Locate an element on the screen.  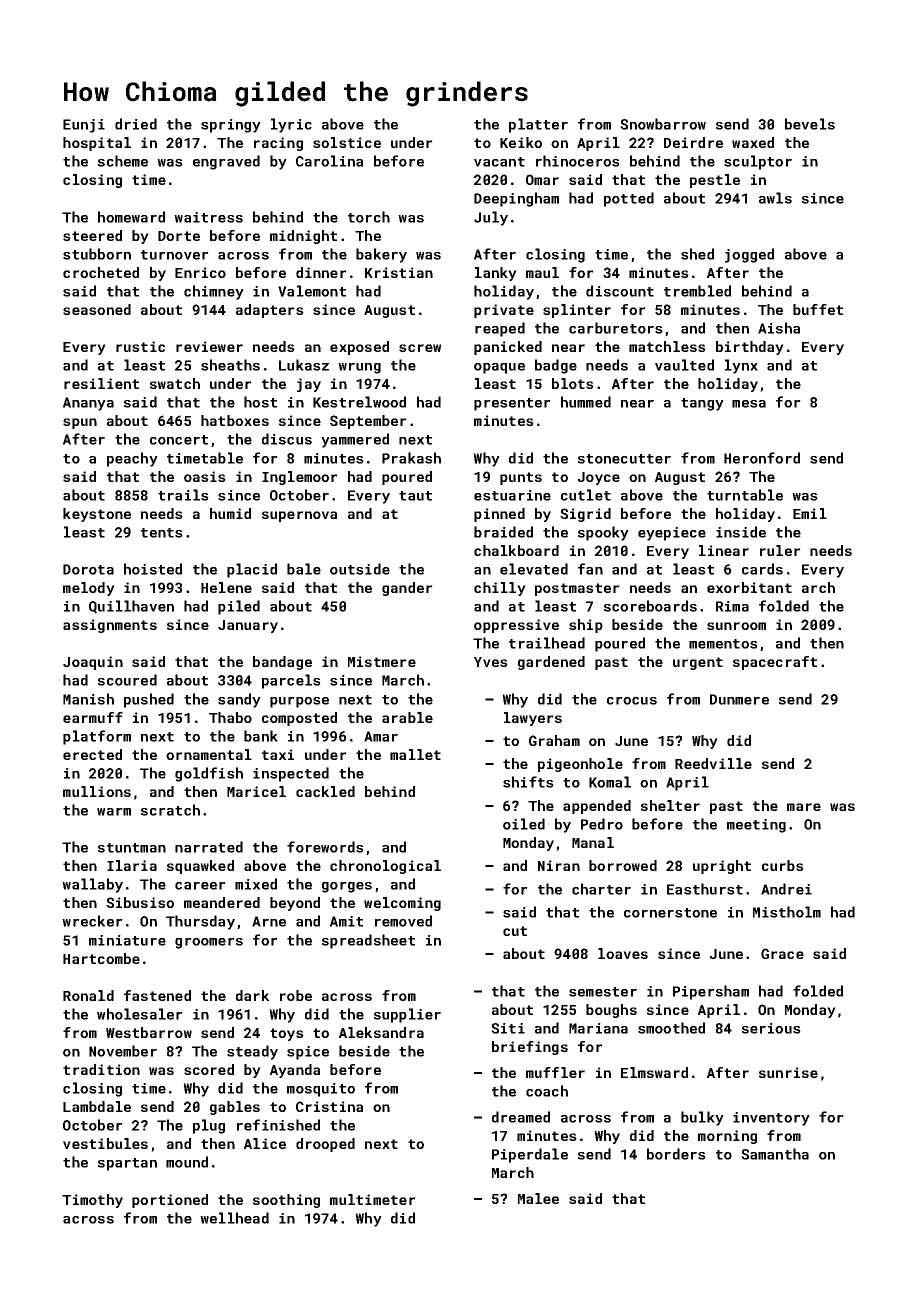
concert is located at coordinates (179, 440).
